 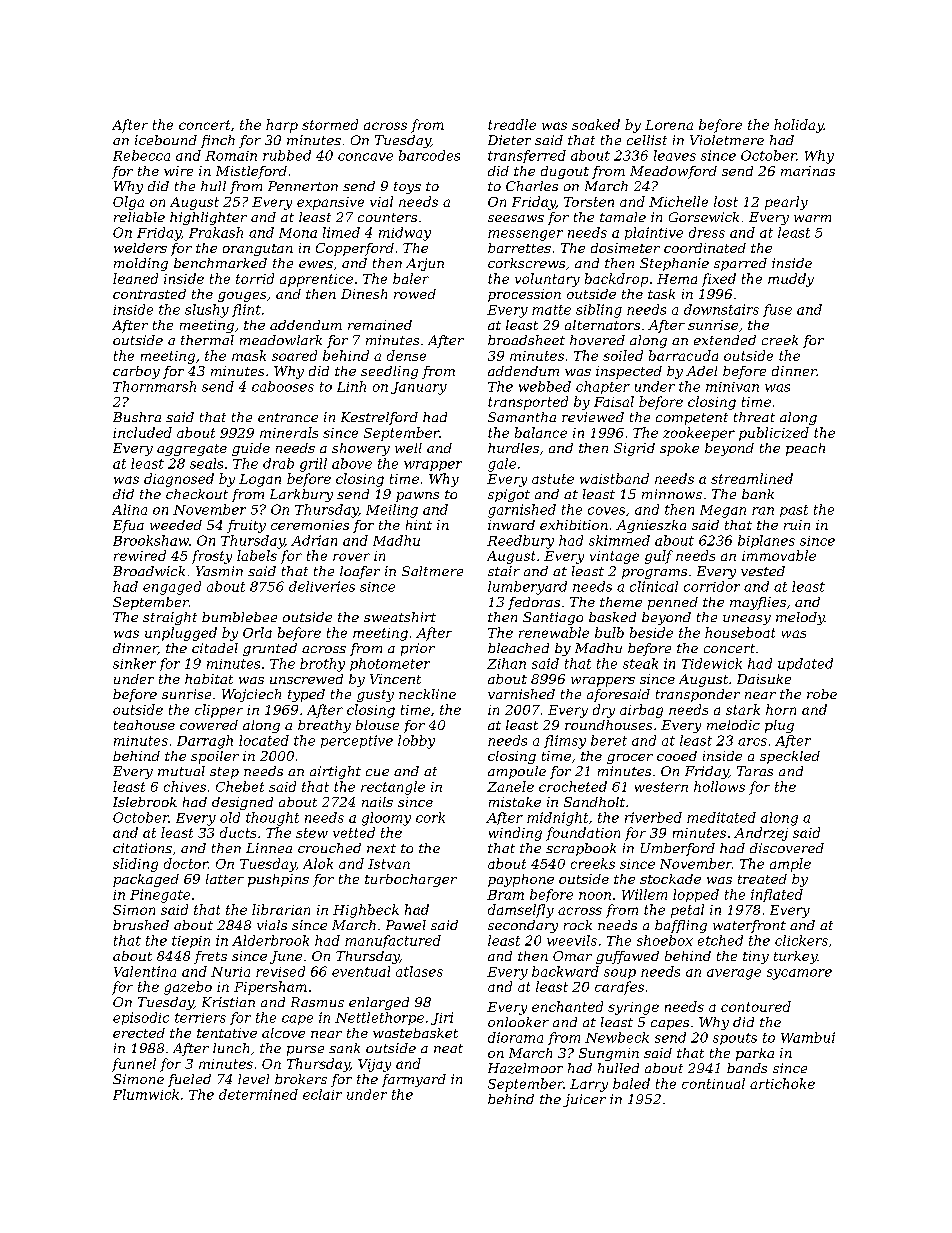 What do you see at coordinates (149, 571) in the screenshot?
I see `Broadwick` at bounding box center [149, 571].
